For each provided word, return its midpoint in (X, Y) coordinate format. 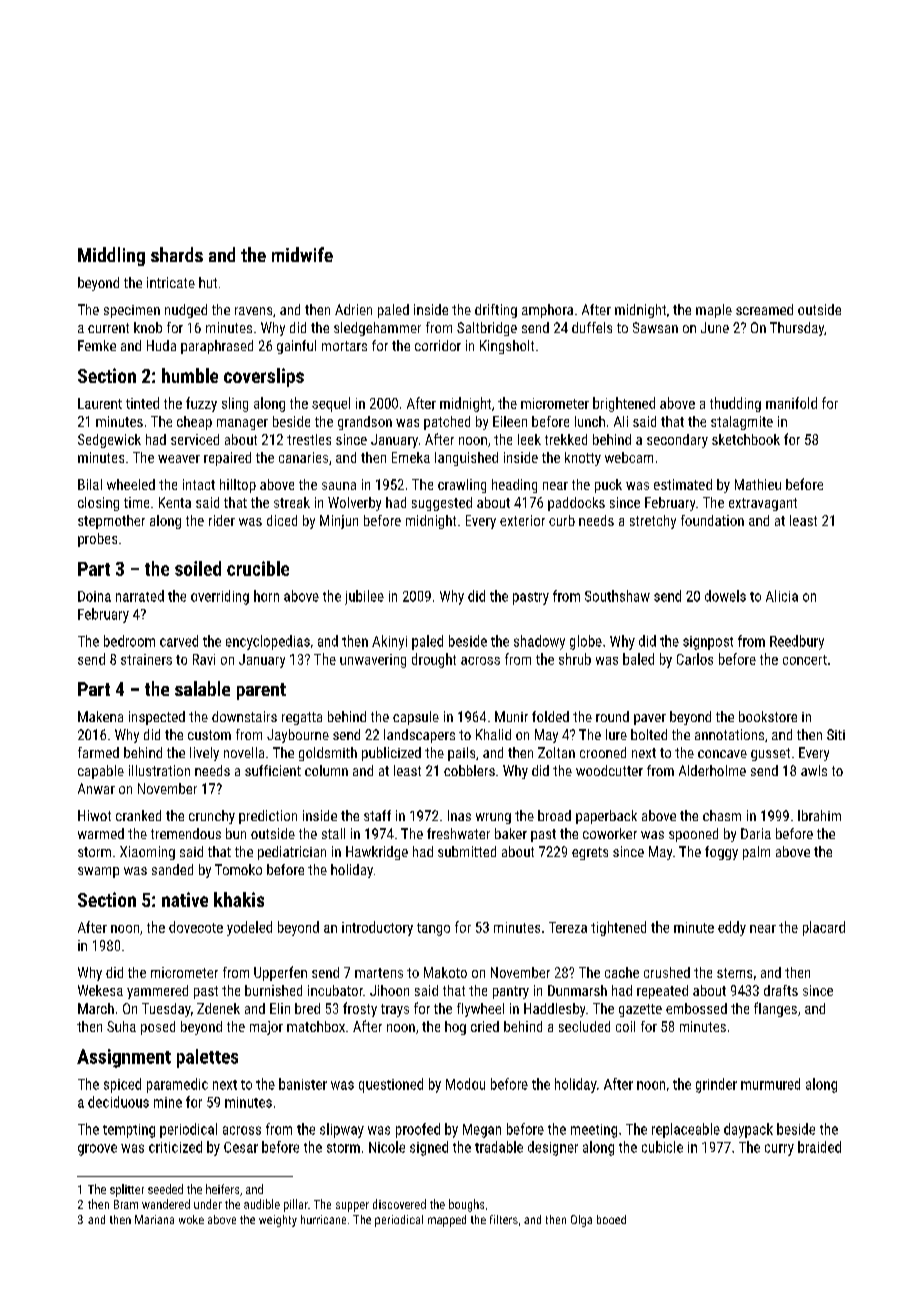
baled (638, 659)
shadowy (539, 642)
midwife (302, 254)
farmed (98, 752)
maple (714, 311)
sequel (331, 404)
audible (262, 1204)
